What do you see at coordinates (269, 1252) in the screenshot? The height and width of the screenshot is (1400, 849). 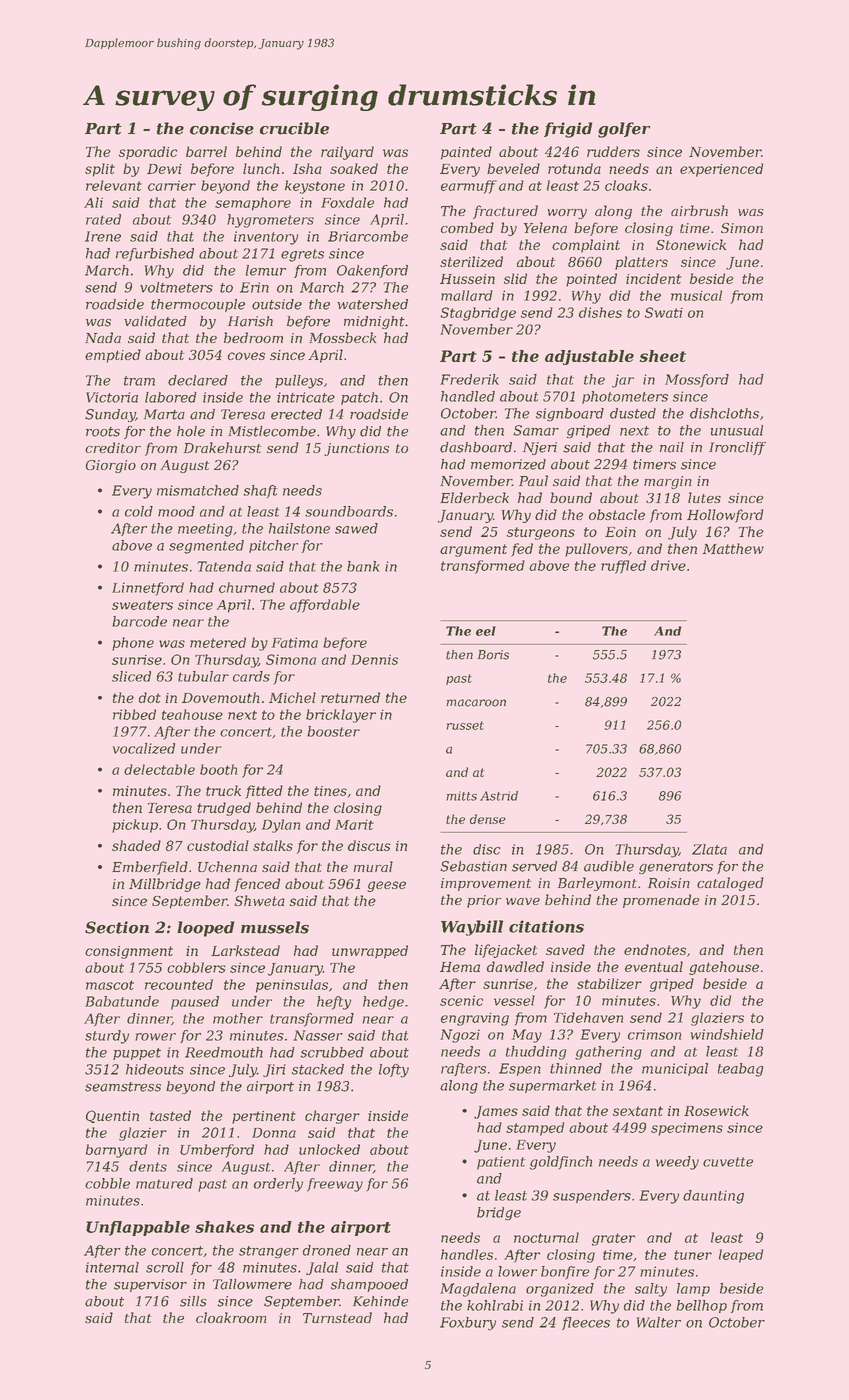 I see `stranger` at bounding box center [269, 1252].
